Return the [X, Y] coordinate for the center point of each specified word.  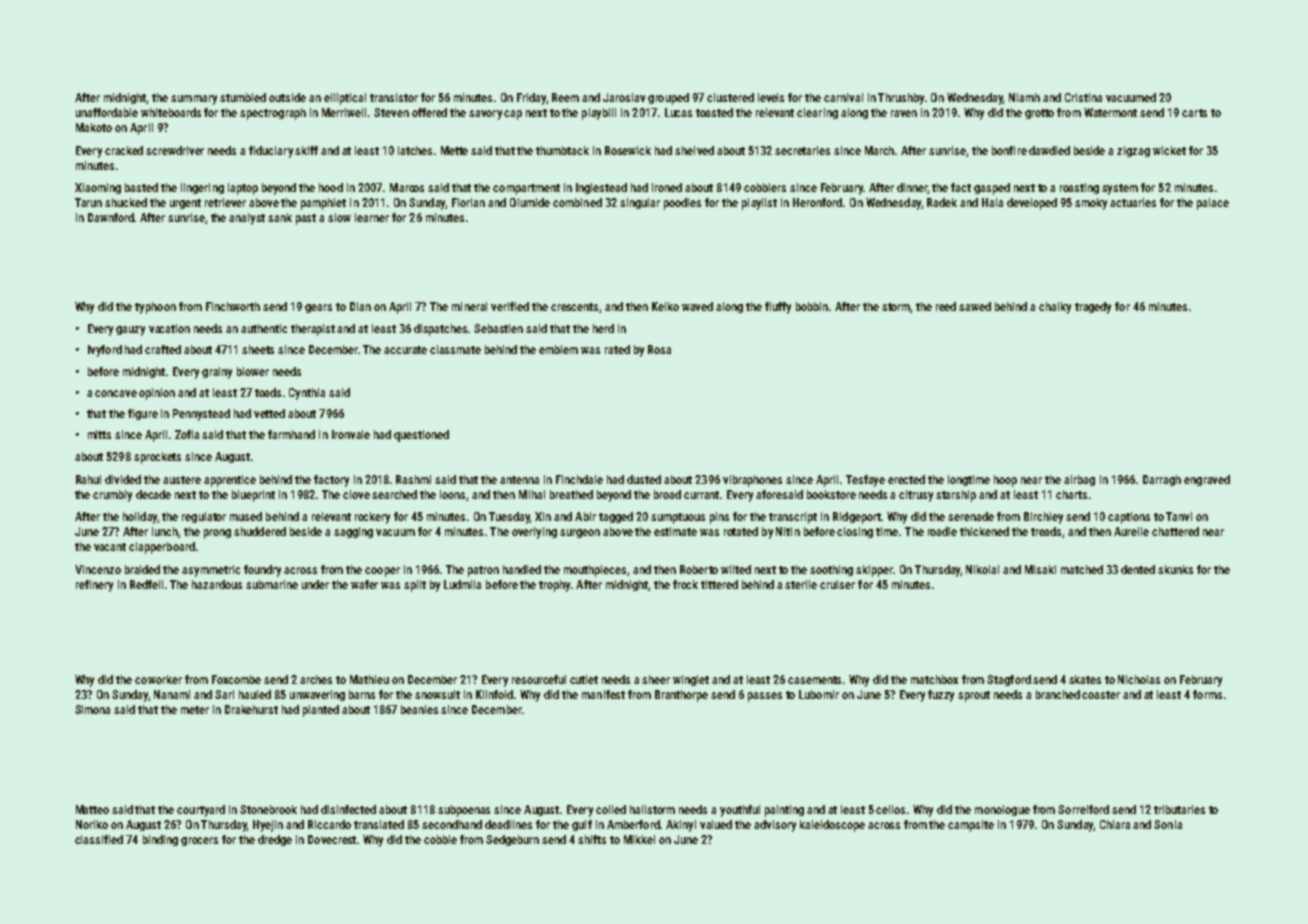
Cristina [1083, 97]
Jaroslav [624, 97]
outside [287, 97]
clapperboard [162, 548]
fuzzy [941, 696]
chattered [1175, 531]
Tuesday [509, 518]
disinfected [348, 809]
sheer [656, 679]
